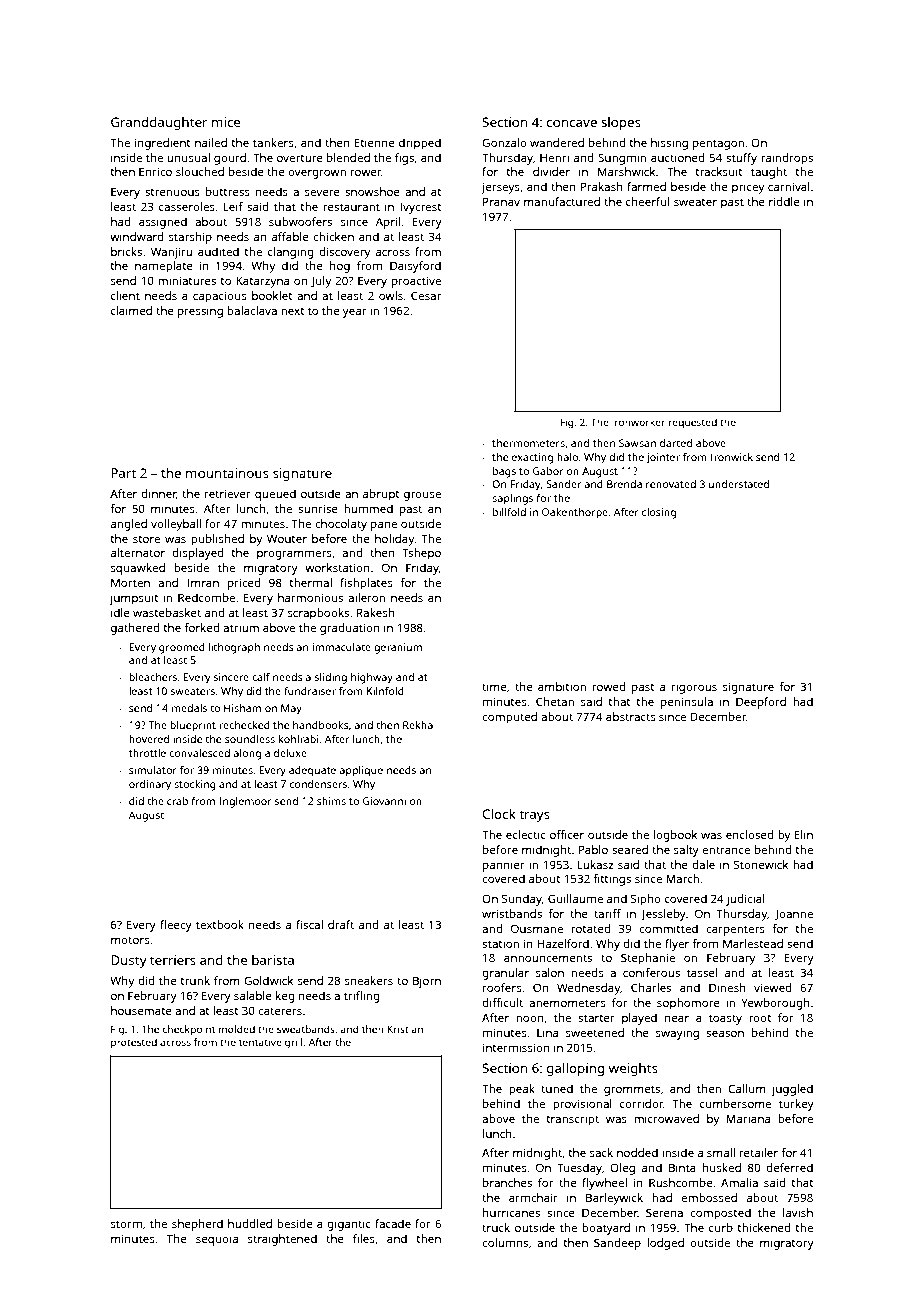  Describe the element at coordinates (621, 123) in the document. I see `slopes` at that location.
